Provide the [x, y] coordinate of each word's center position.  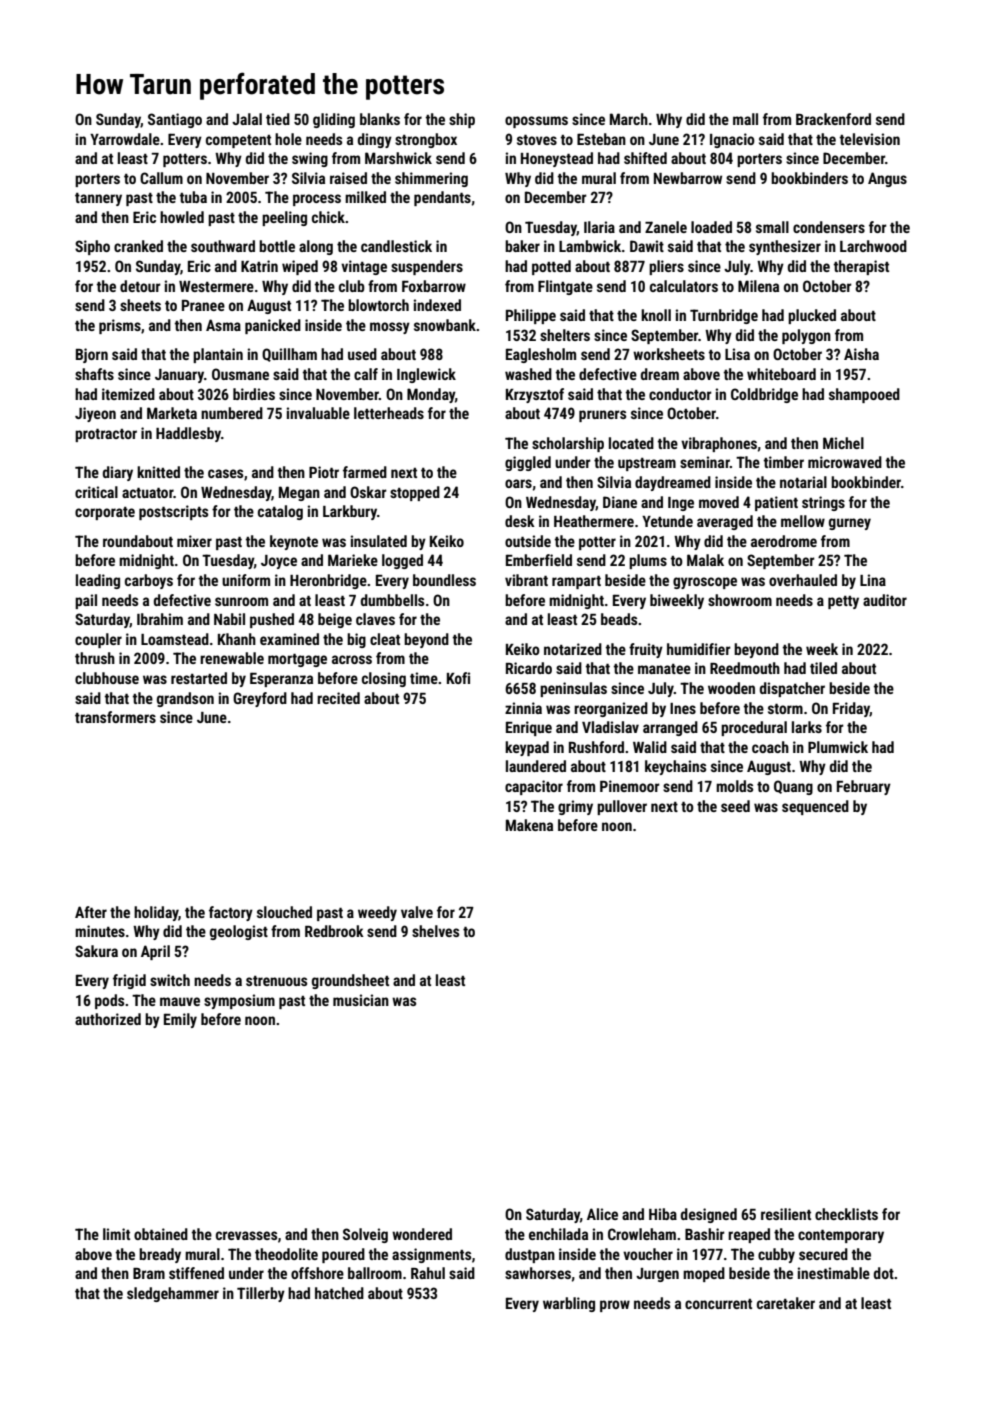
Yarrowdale [125, 139]
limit [116, 1234]
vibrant [526, 580]
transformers [115, 717]
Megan [299, 493]
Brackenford [833, 119]
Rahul [428, 1273]
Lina [873, 580]
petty [843, 602]
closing [384, 679]
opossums [536, 122]
